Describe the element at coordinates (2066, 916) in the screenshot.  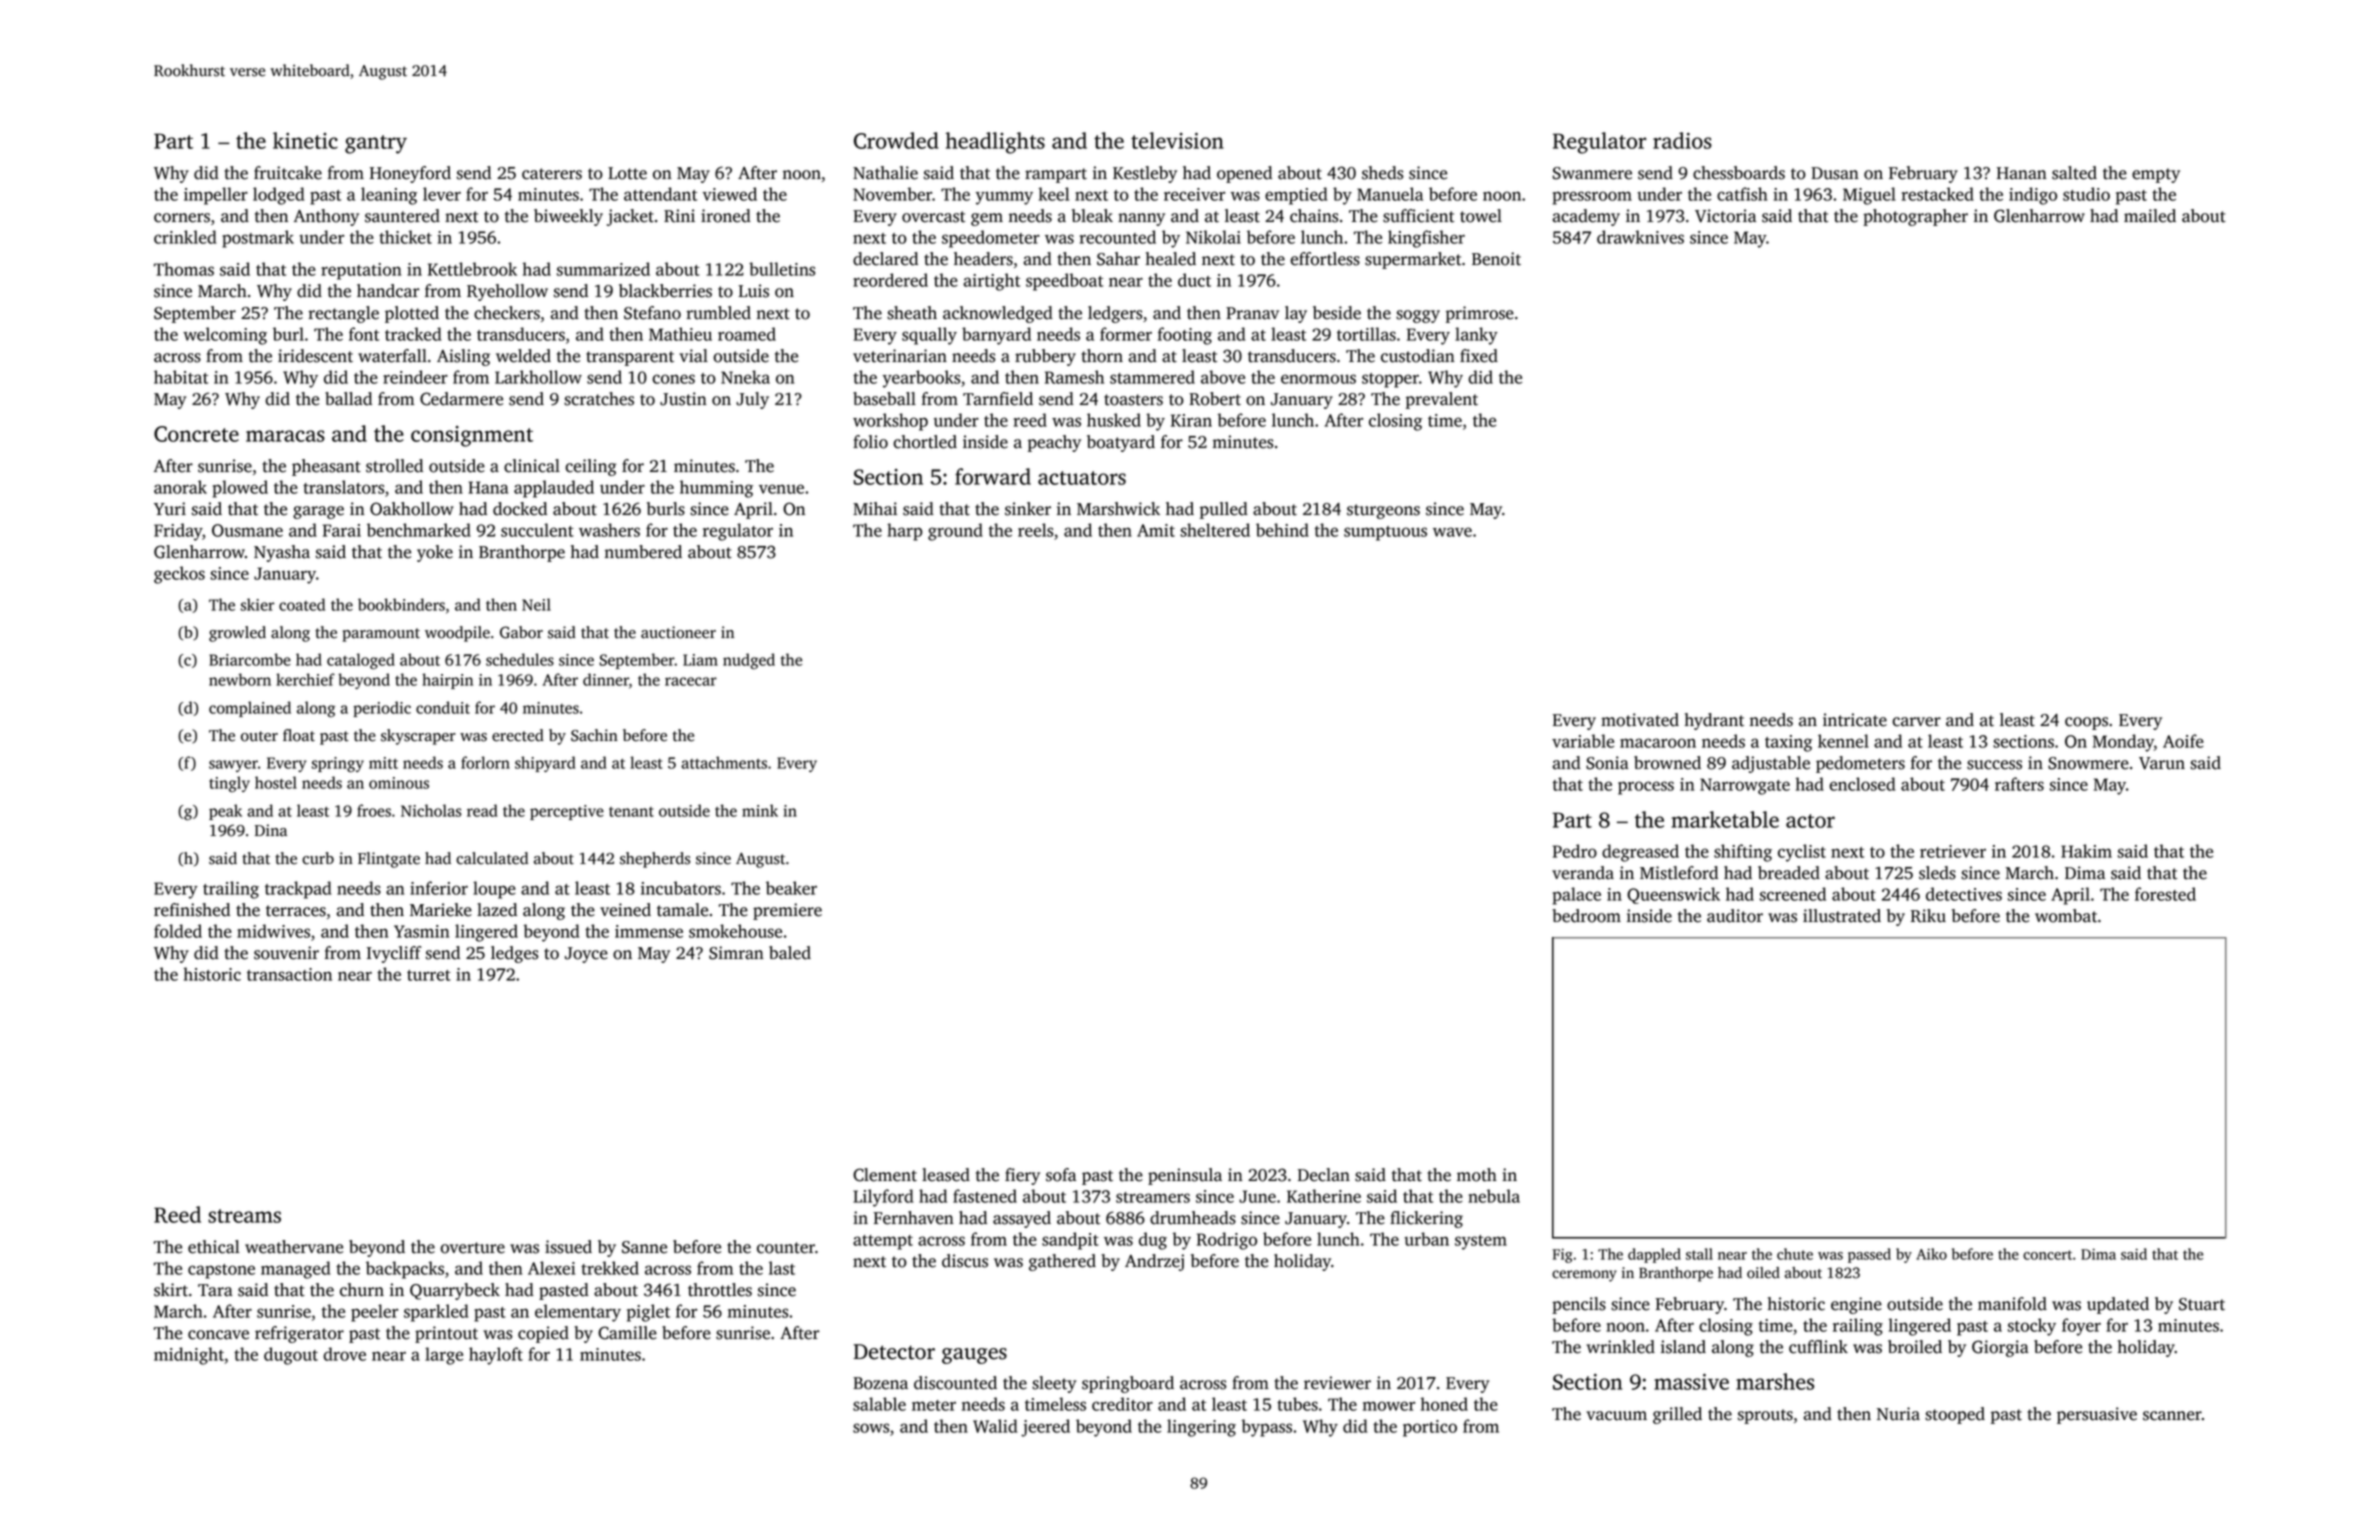
I see `wombat` at that location.
